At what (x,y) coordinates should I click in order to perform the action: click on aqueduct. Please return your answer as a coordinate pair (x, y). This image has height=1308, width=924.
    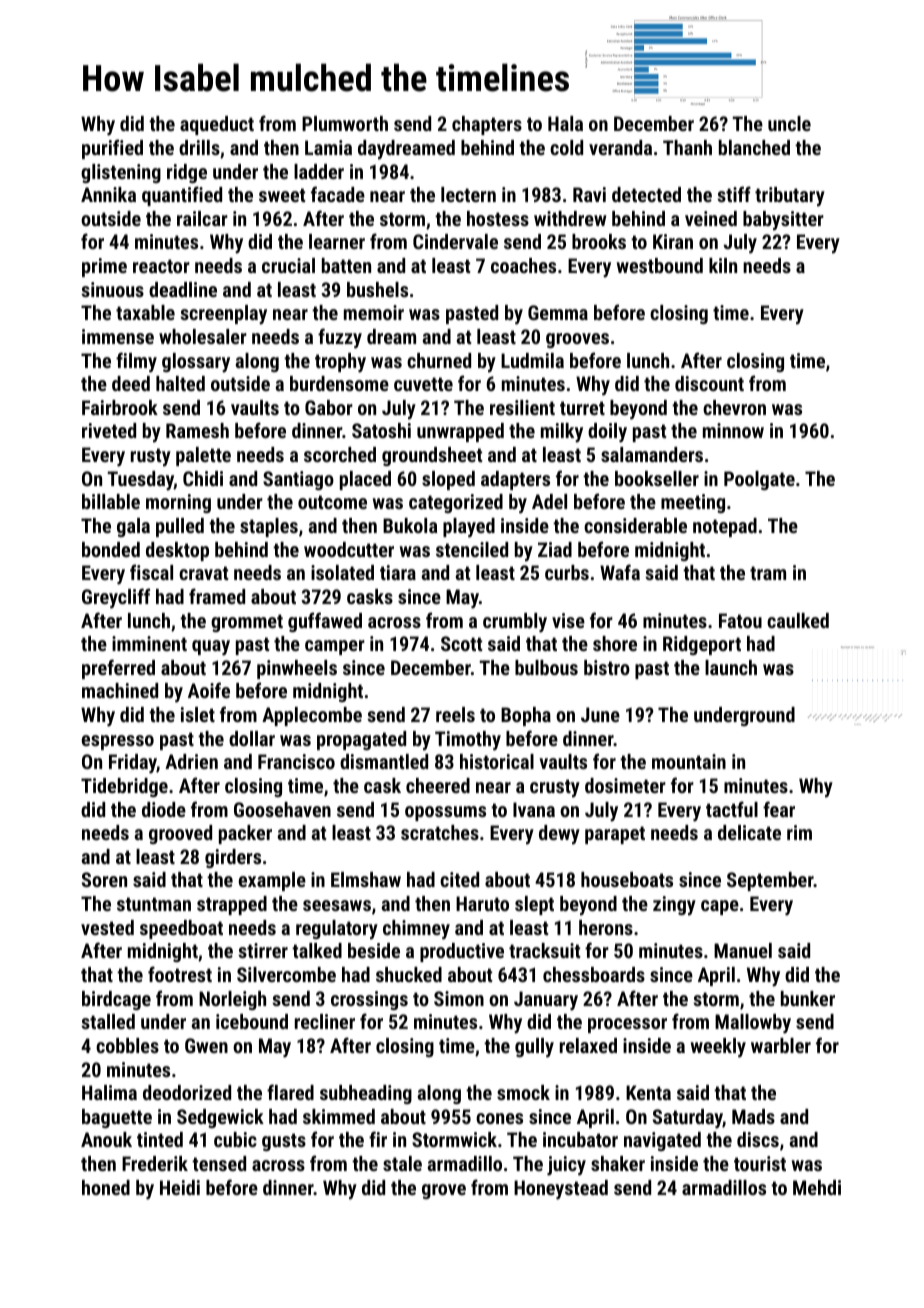
    Looking at the image, I should click on (217, 125).
